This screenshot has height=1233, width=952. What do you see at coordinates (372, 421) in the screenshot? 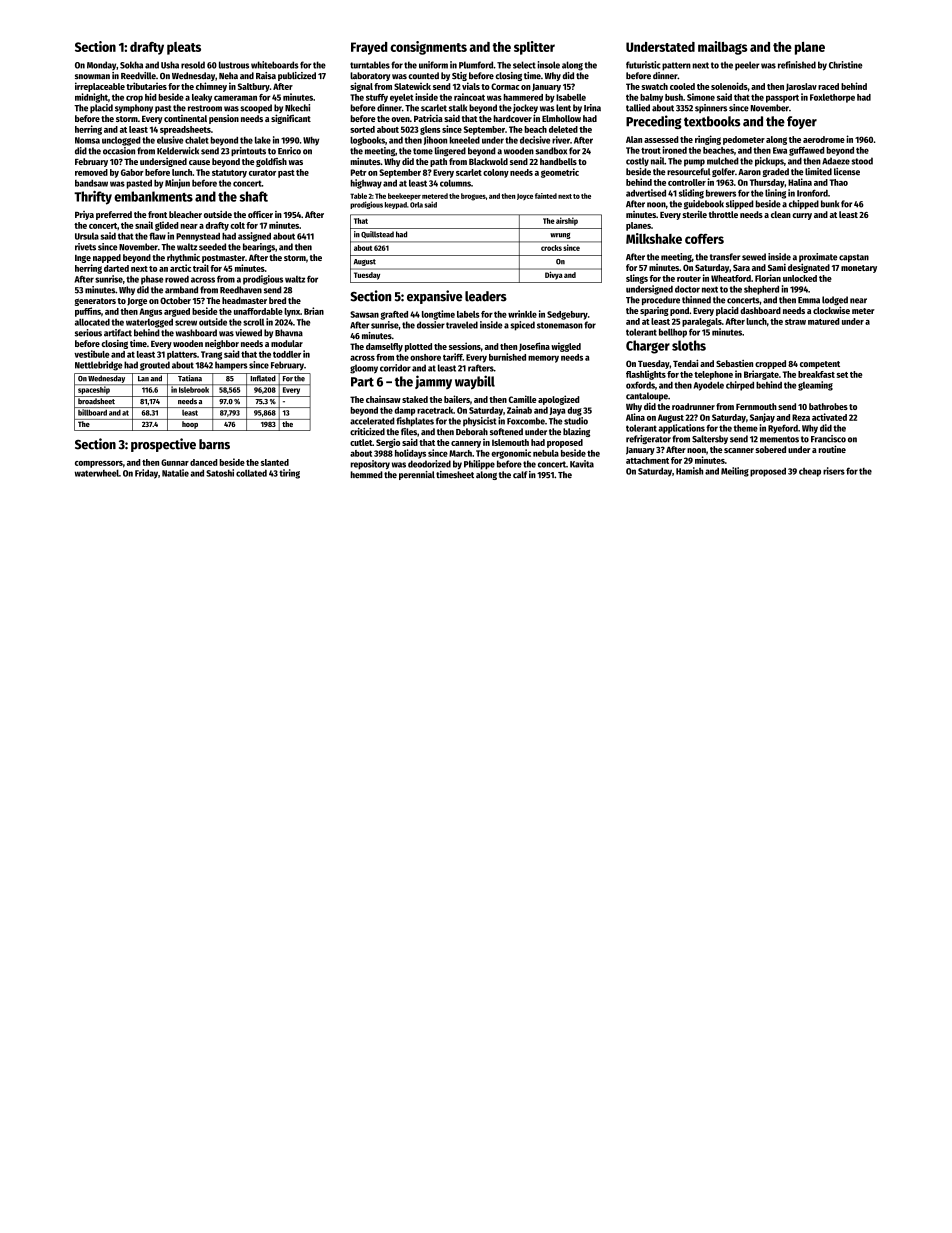
I see `accelerated` at bounding box center [372, 421].
